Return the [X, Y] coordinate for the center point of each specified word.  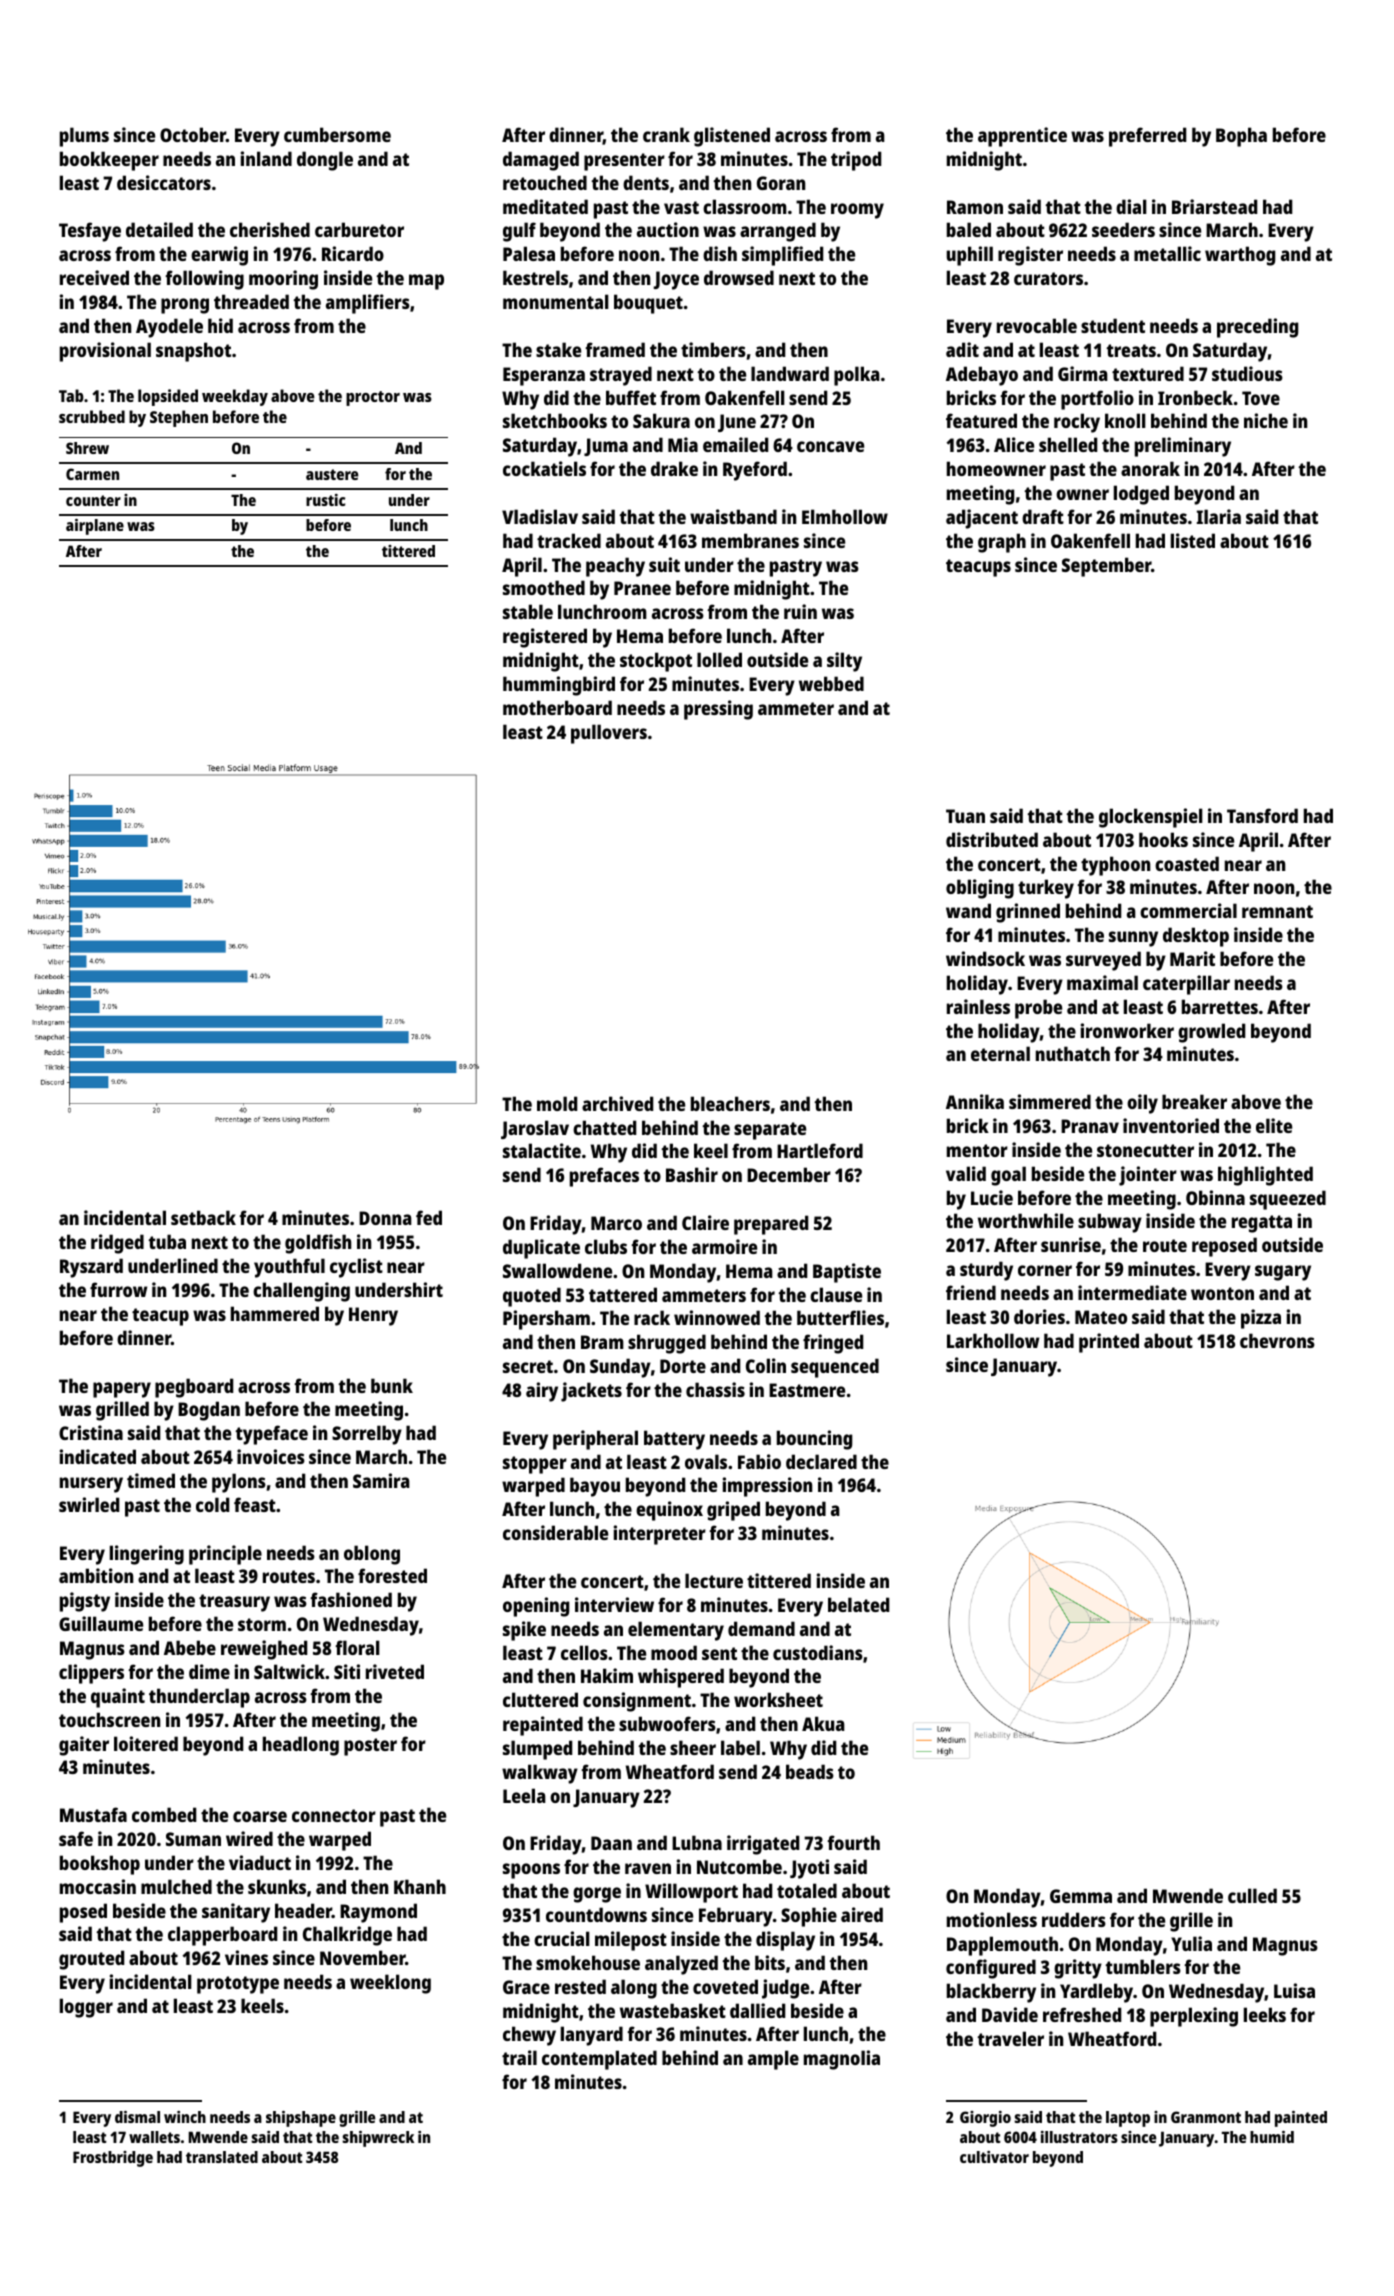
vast [681, 207]
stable [528, 611]
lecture [714, 1580]
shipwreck [378, 2139]
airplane [95, 527]
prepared [771, 1225]
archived [617, 1103]
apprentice [1022, 137]
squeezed [1288, 1200]
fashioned [351, 1599]
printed [1109, 1343]
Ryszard [91, 1268]
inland [266, 158]
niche [1266, 420]
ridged [117, 1244]
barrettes [1220, 1006]
